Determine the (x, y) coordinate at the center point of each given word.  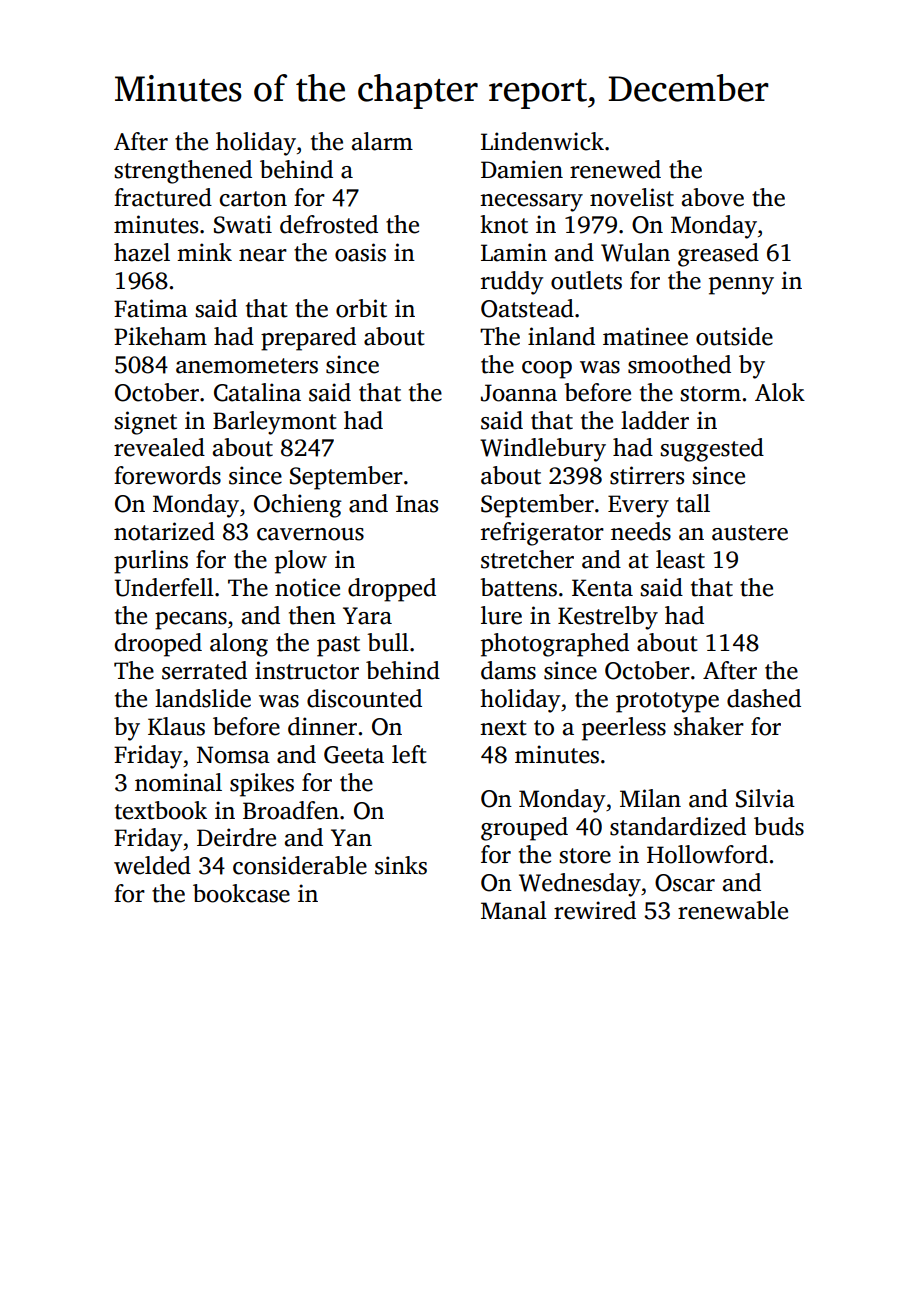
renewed (615, 169)
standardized (678, 826)
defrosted (329, 224)
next (503, 728)
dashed (764, 698)
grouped (524, 829)
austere (750, 533)
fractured (163, 197)
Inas (417, 504)
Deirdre (236, 837)
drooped (158, 645)
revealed (159, 447)
